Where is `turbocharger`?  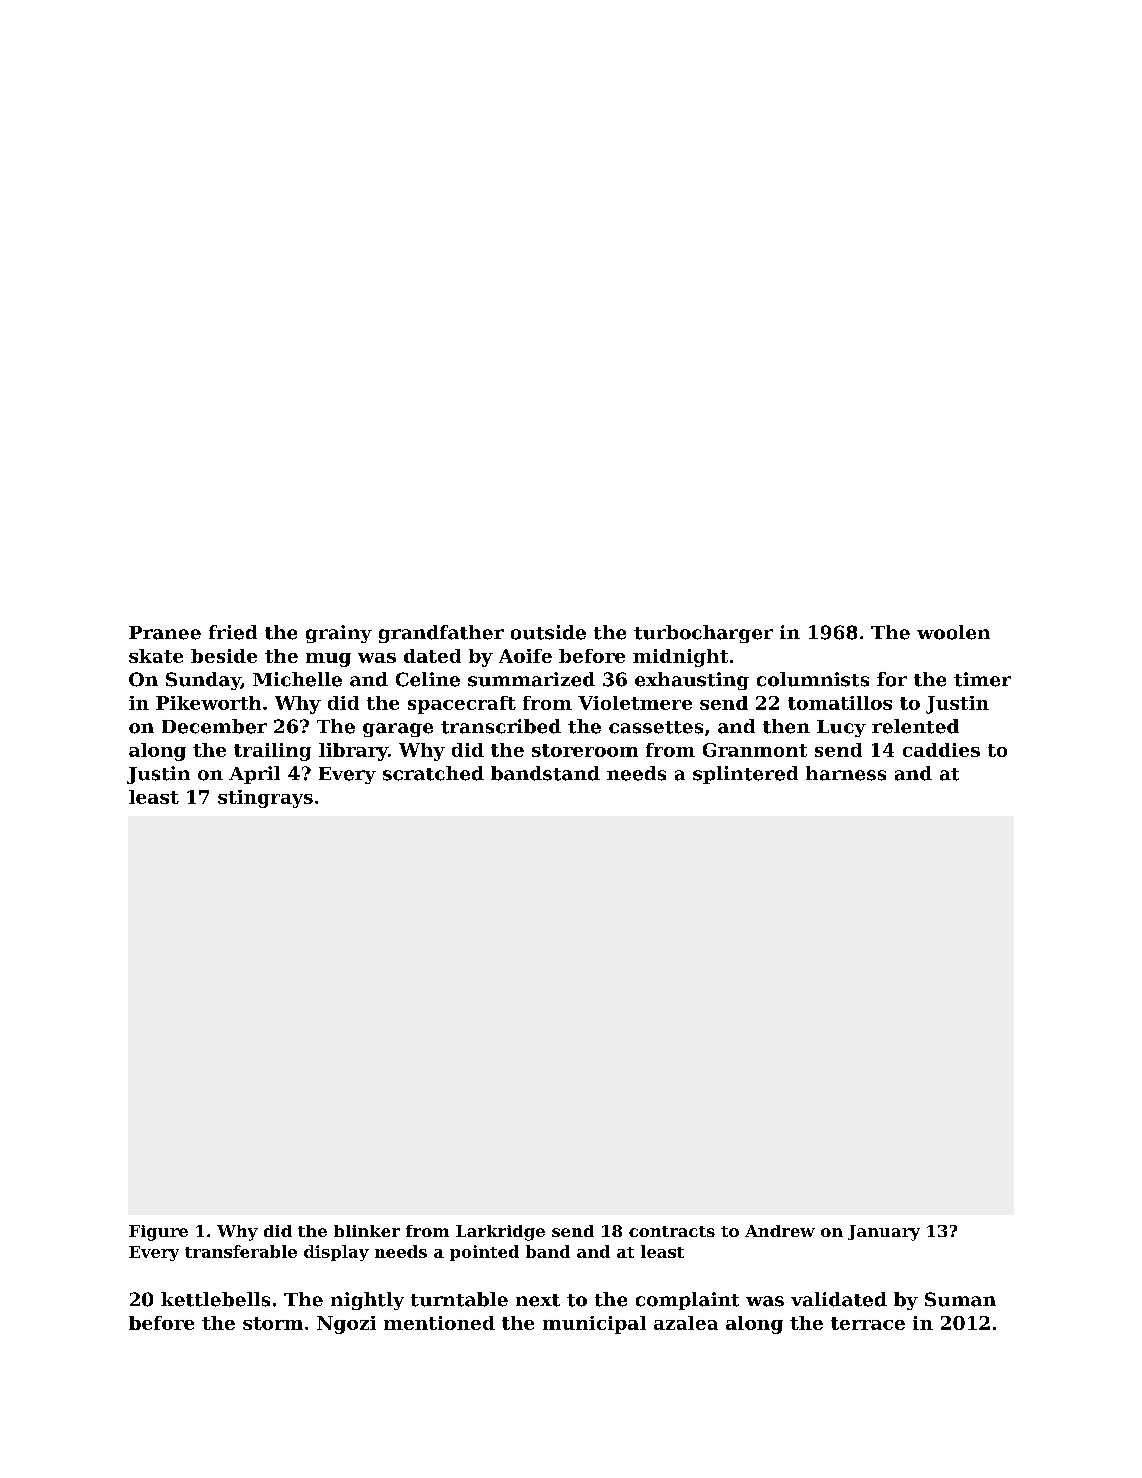 turbocharger is located at coordinates (703, 634).
